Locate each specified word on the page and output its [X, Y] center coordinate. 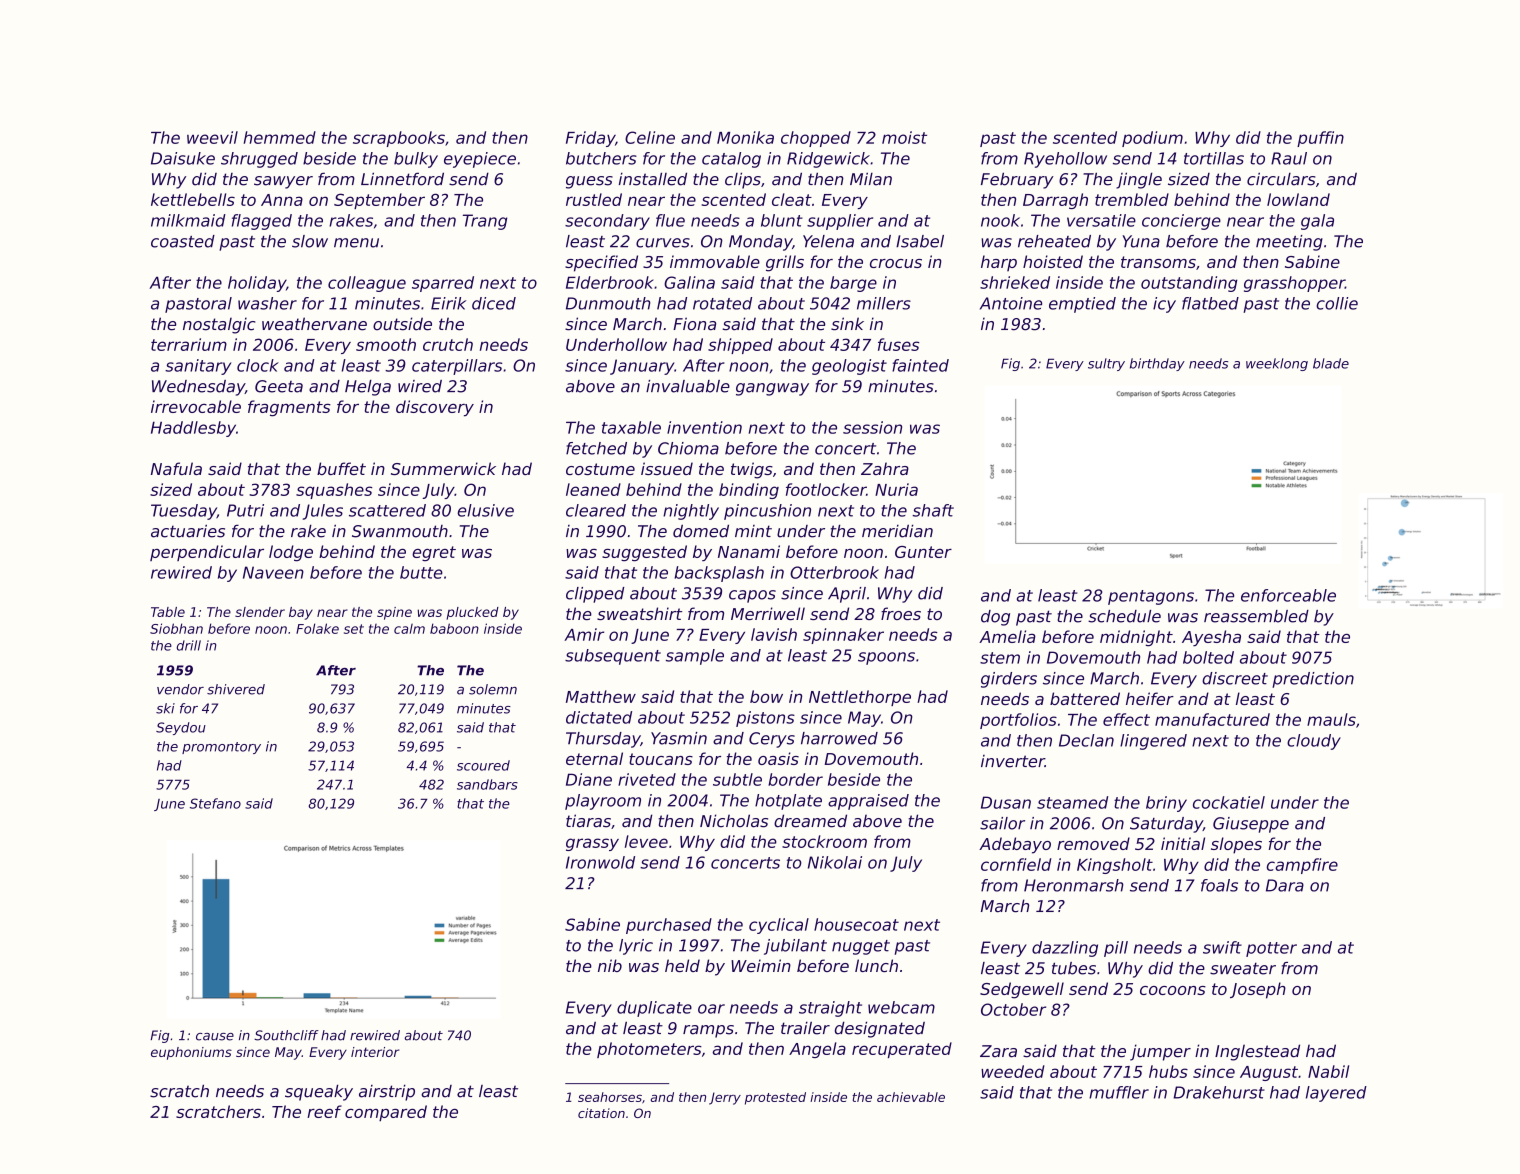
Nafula [176, 468]
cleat [792, 199]
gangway [772, 389]
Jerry [725, 1098]
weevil [212, 137]
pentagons [1151, 597]
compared [386, 1113]
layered [1336, 1094]
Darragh [1055, 201]
